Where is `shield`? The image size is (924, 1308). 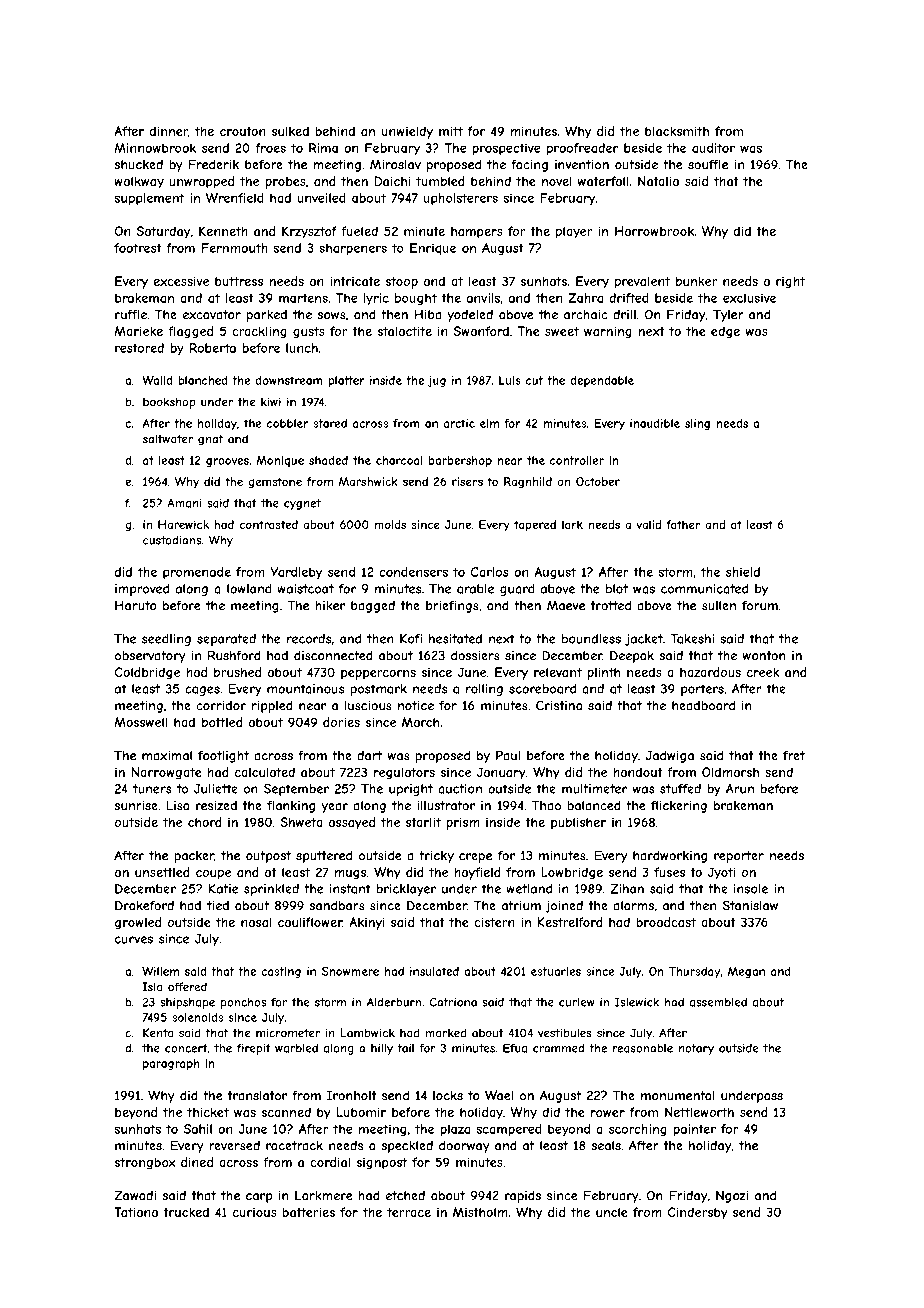
shield is located at coordinates (743, 572).
